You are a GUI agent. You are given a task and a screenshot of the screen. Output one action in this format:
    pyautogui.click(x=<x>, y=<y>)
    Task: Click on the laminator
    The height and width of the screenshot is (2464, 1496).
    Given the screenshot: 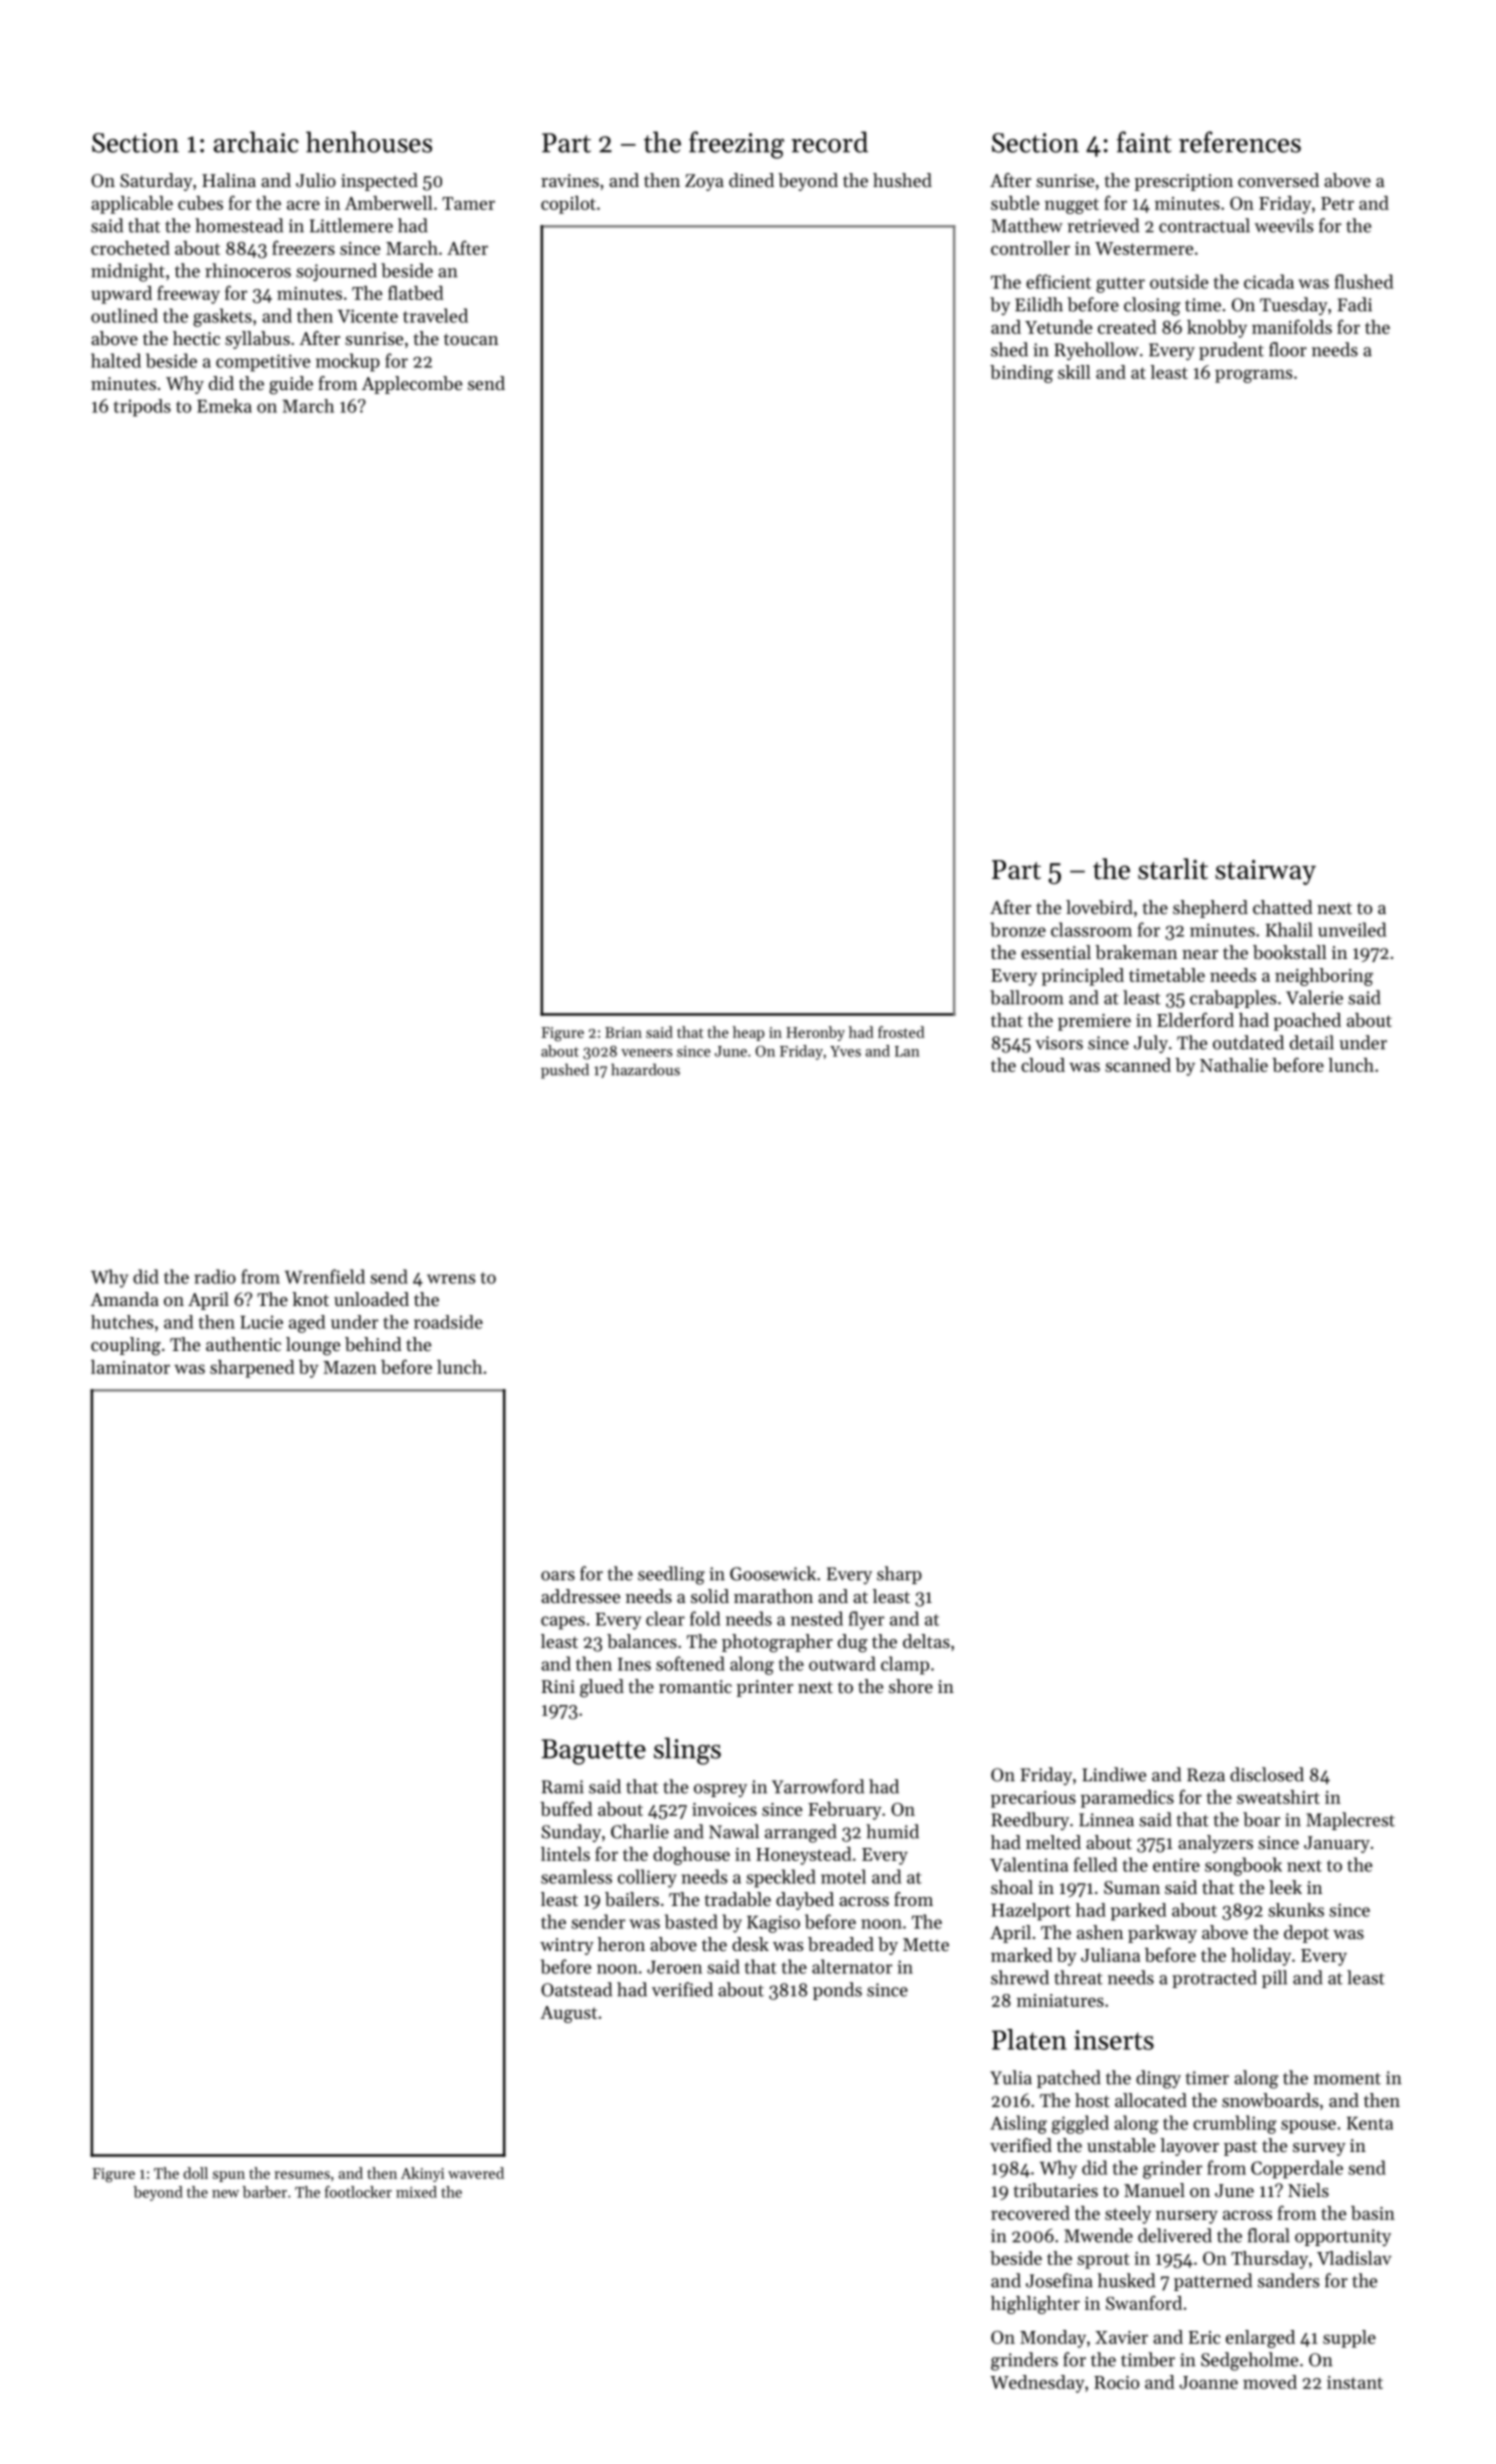 What is the action you would take?
    pyautogui.click(x=130, y=1367)
